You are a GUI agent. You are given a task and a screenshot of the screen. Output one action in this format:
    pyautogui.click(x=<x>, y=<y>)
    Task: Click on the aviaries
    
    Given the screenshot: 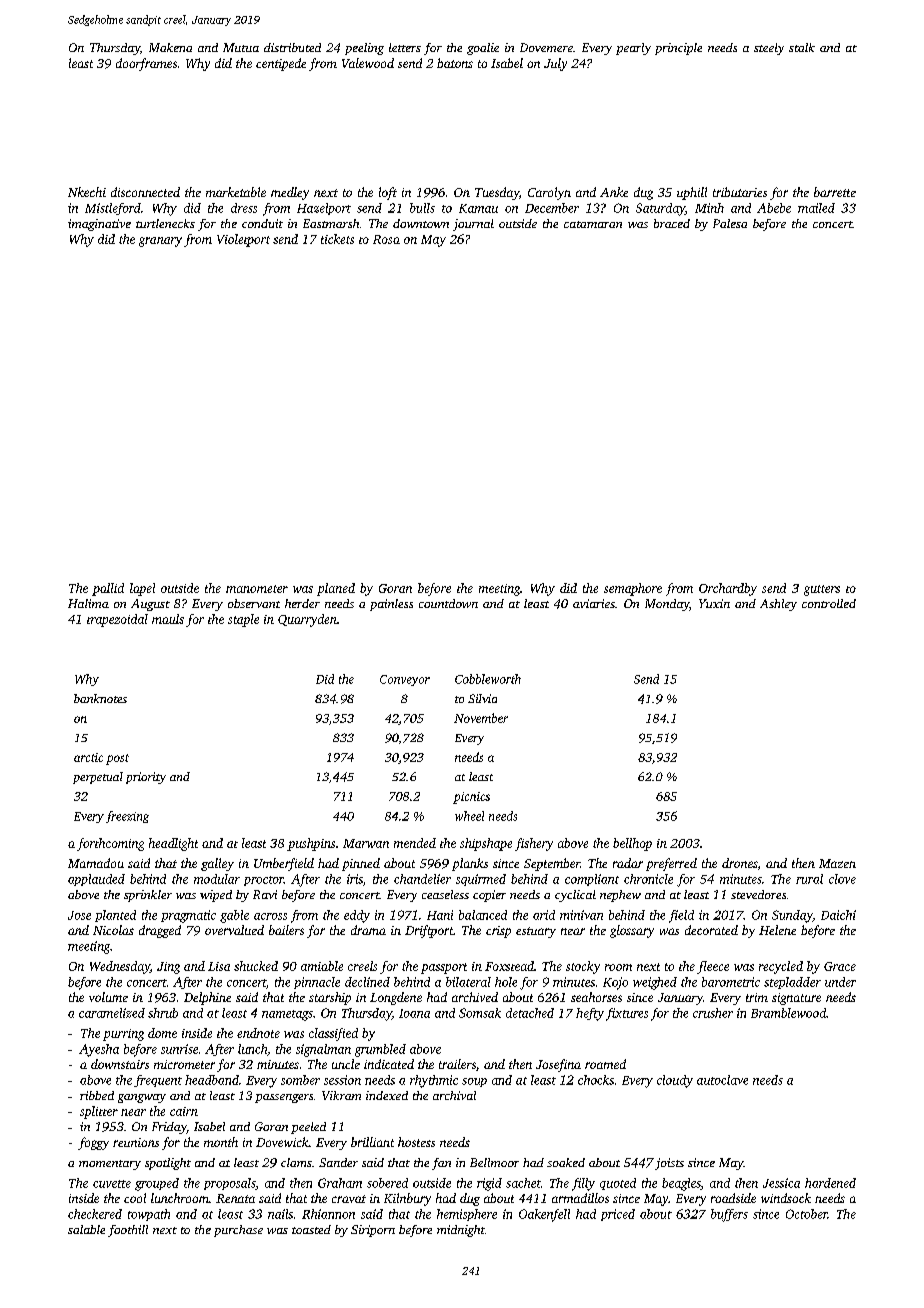 What is the action you would take?
    pyautogui.click(x=594, y=603)
